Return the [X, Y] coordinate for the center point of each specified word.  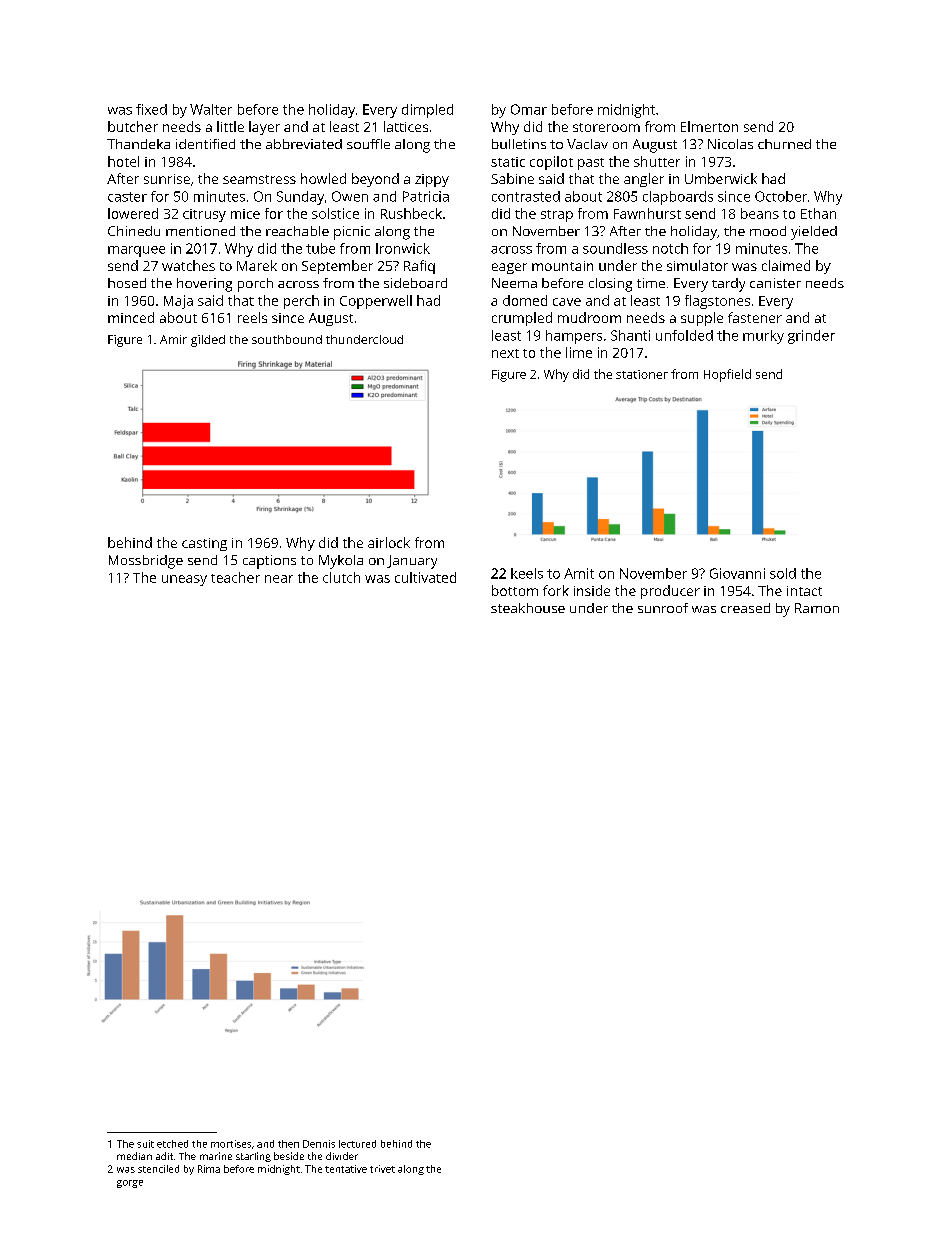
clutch [341, 577]
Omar [529, 109]
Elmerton [709, 126]
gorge [130, 1184]
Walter [211, 109]
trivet [382, 1169]
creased [745, 608]
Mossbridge [146, 562]
